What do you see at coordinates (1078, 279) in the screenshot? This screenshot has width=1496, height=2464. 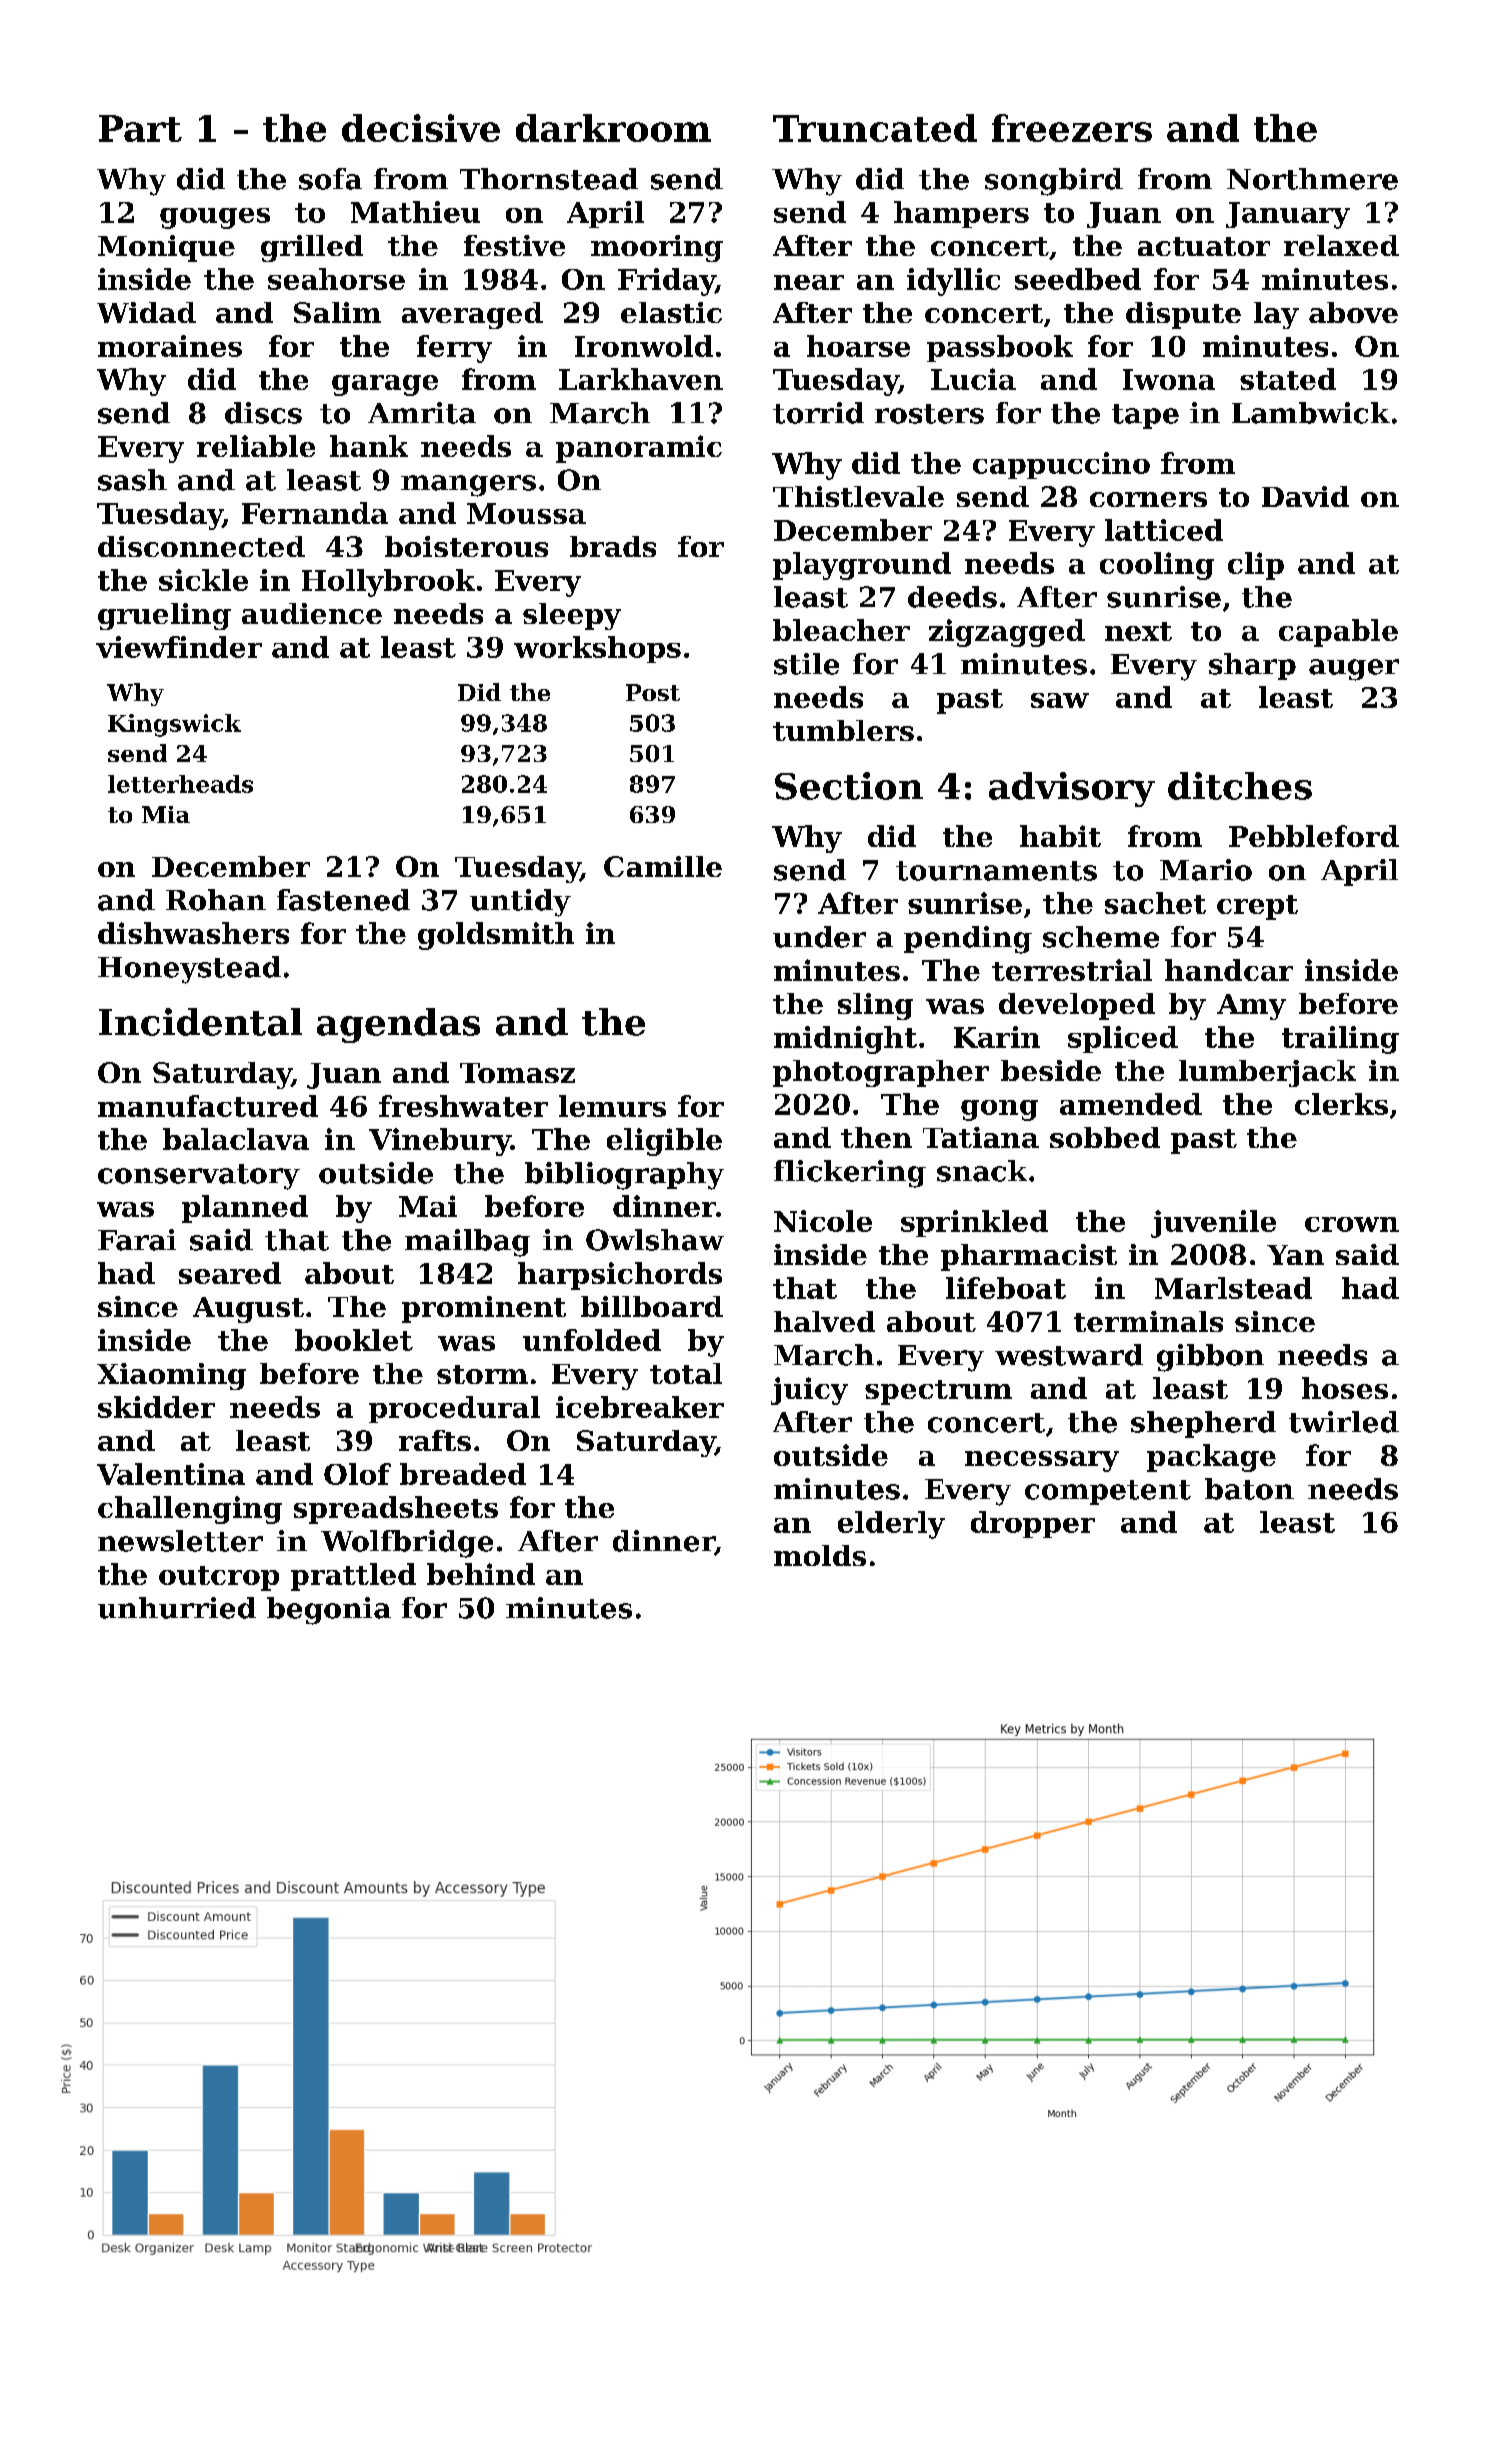 I see `seedbed` at bounding box center [1078, 279].
